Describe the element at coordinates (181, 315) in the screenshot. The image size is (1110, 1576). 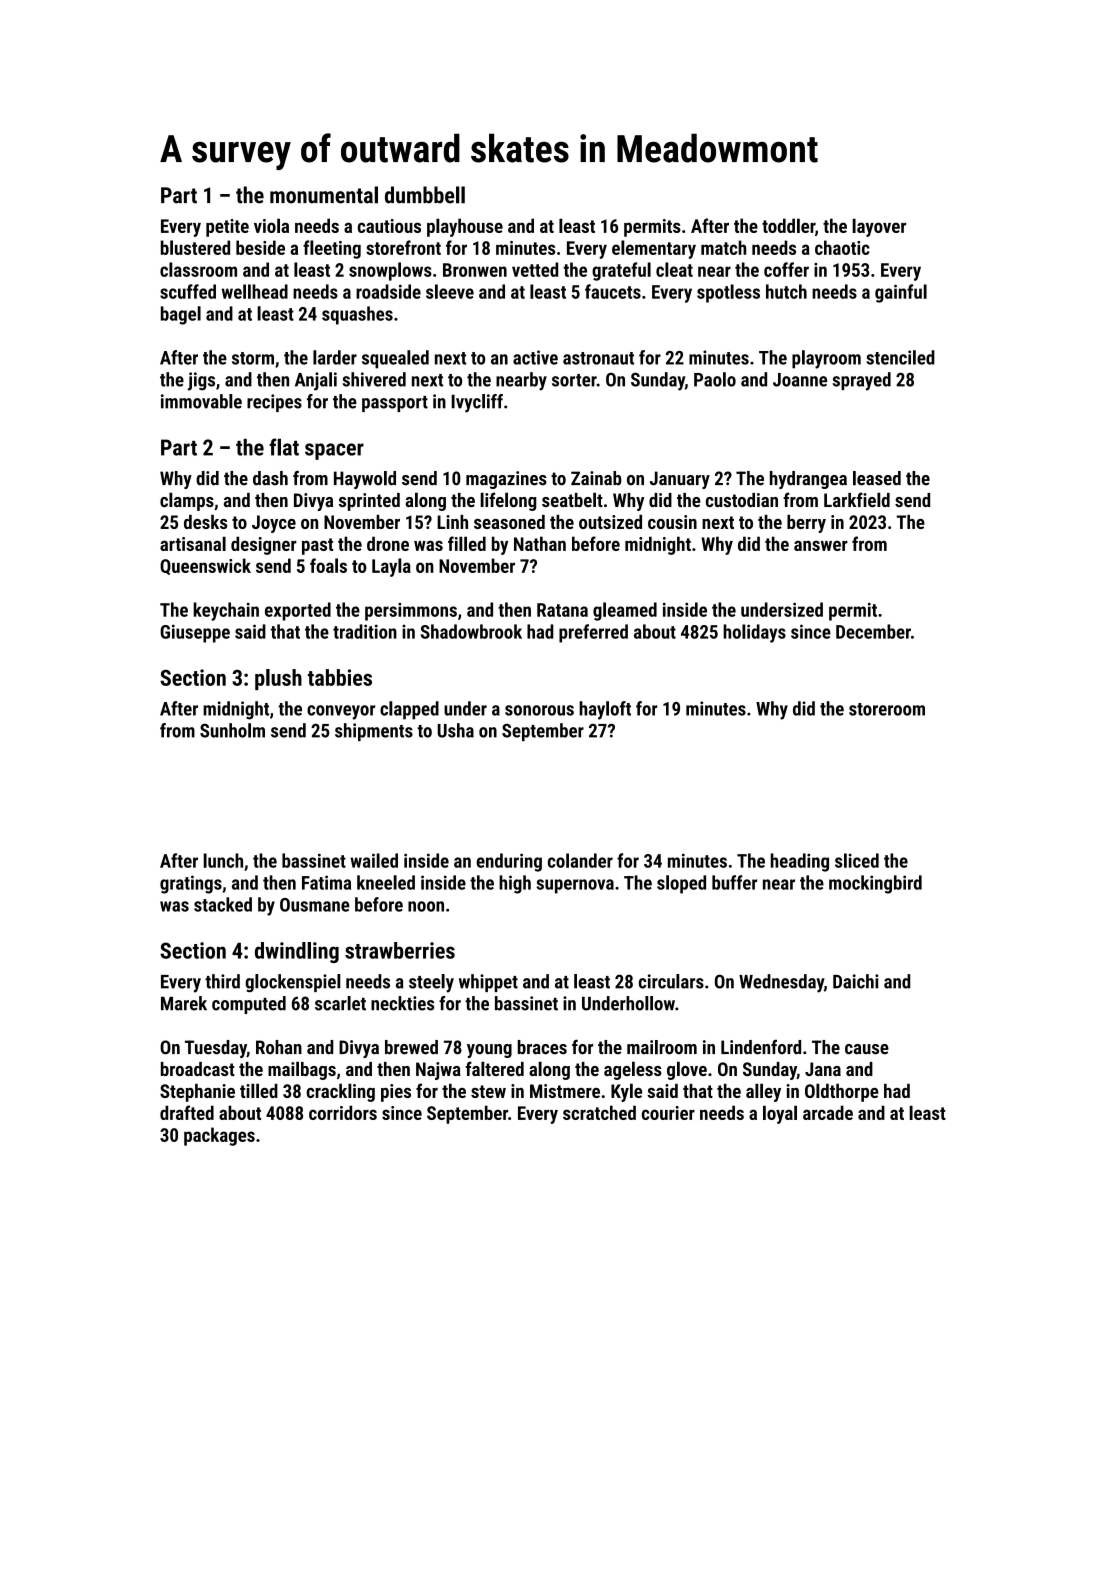
I see `bagel` at that location.
